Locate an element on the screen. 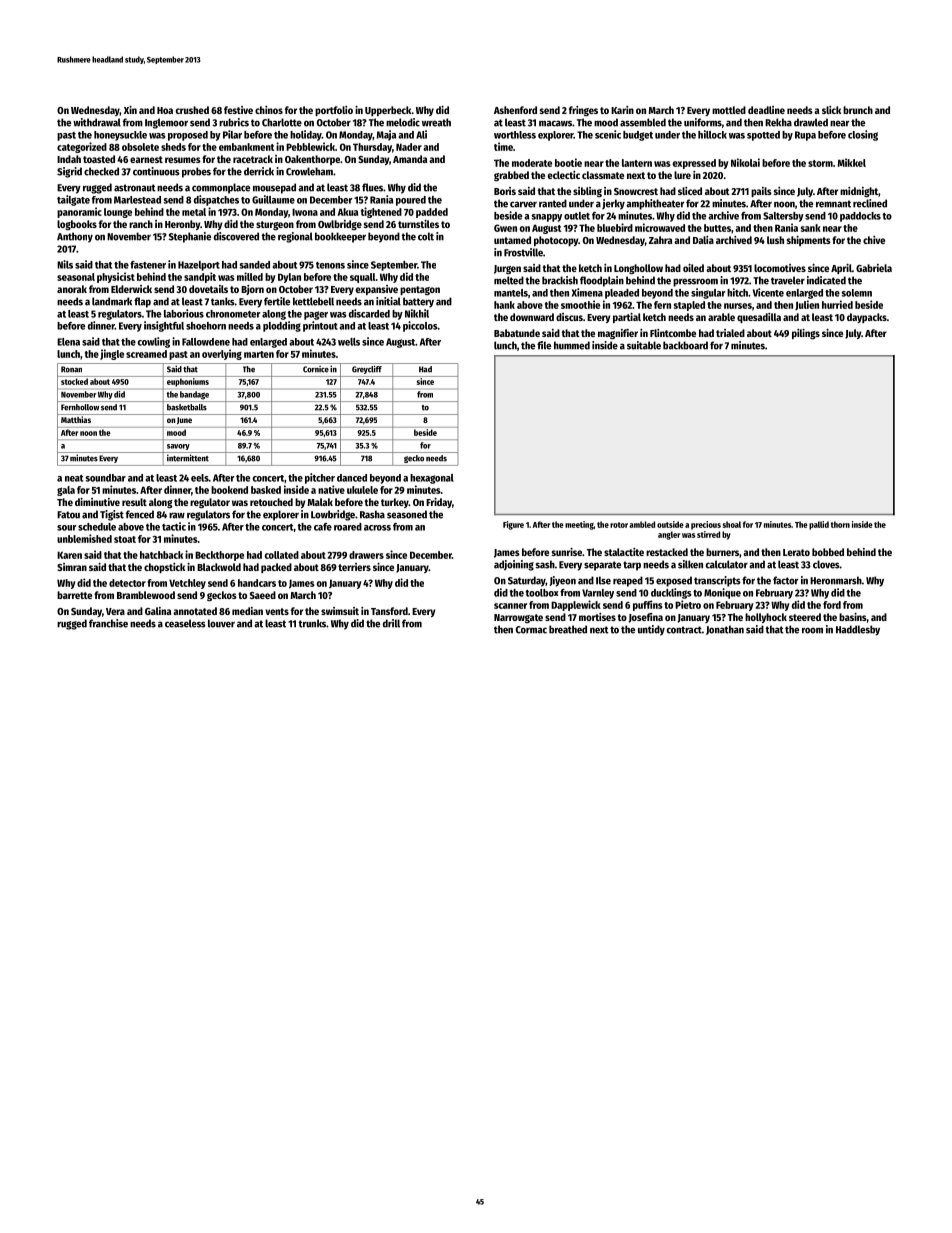 This screenshot has width=952, height=1233. sanded is located at coordinates (255, 265).
